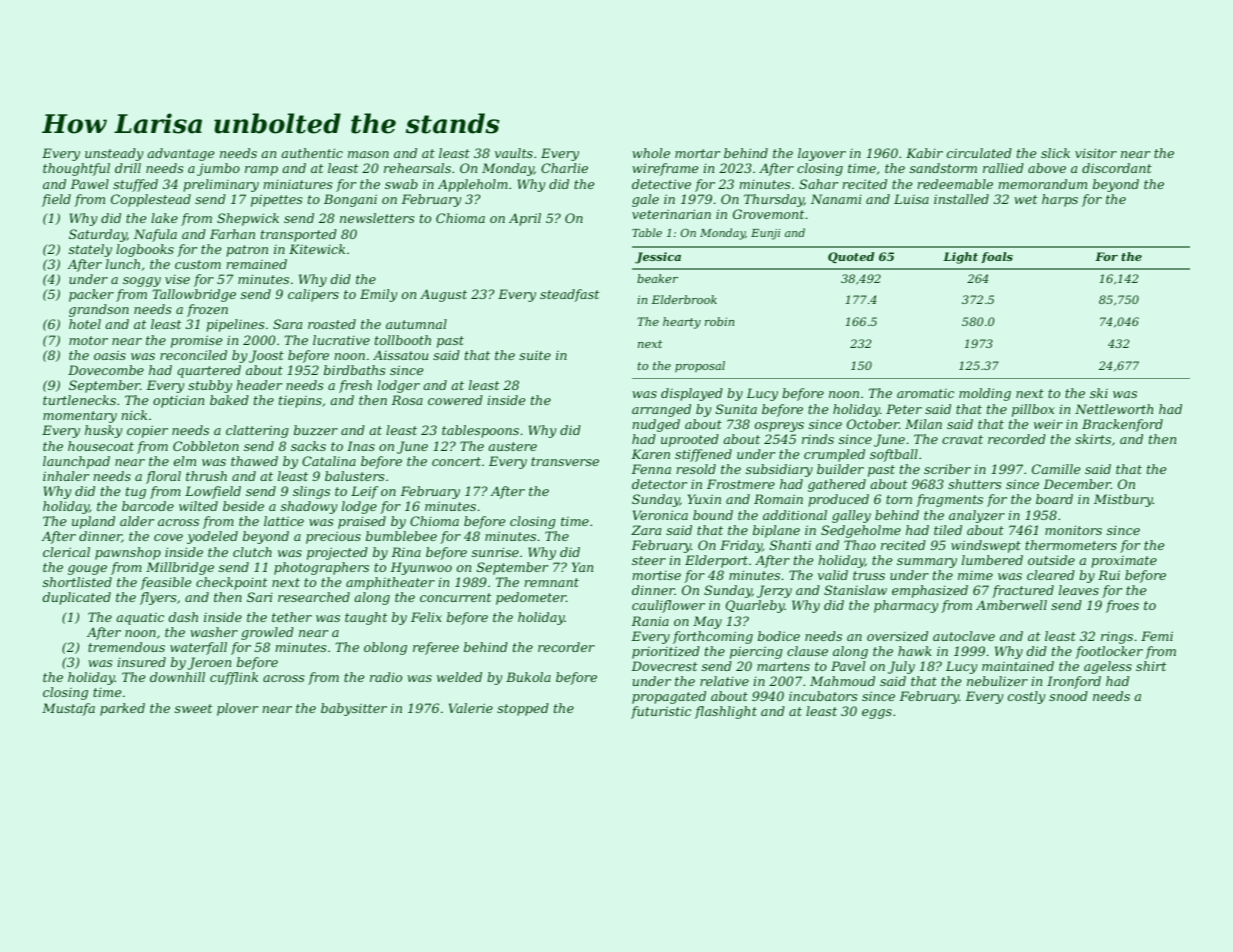 The height and width of the screenshot is (952, 1233). I want to click on Luisa, so click(911, 199).
